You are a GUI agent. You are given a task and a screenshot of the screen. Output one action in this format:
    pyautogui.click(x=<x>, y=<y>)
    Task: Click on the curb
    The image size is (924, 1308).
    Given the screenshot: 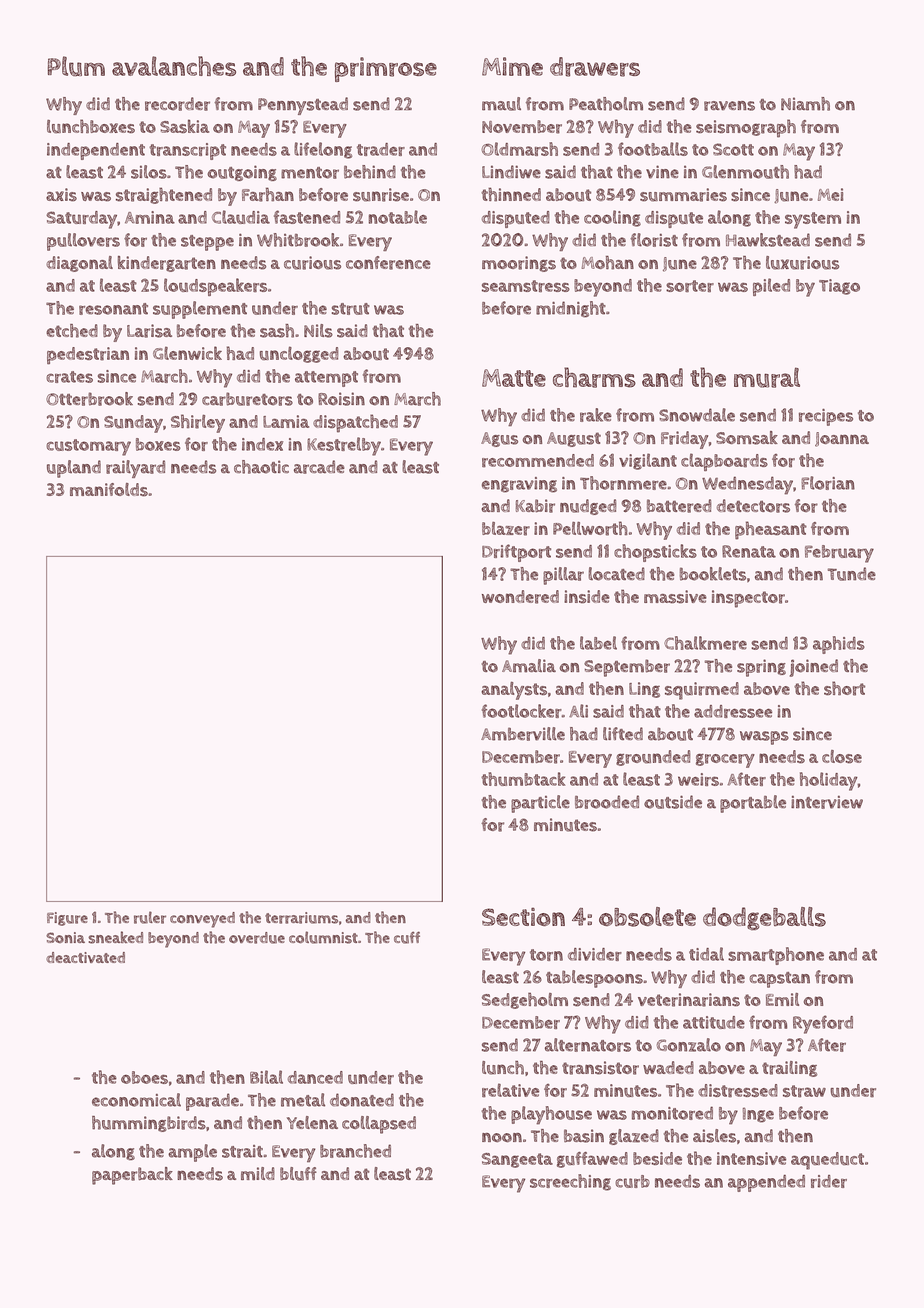 What is the action you would take?
    pyautogui.click(x=632, y=1181)
